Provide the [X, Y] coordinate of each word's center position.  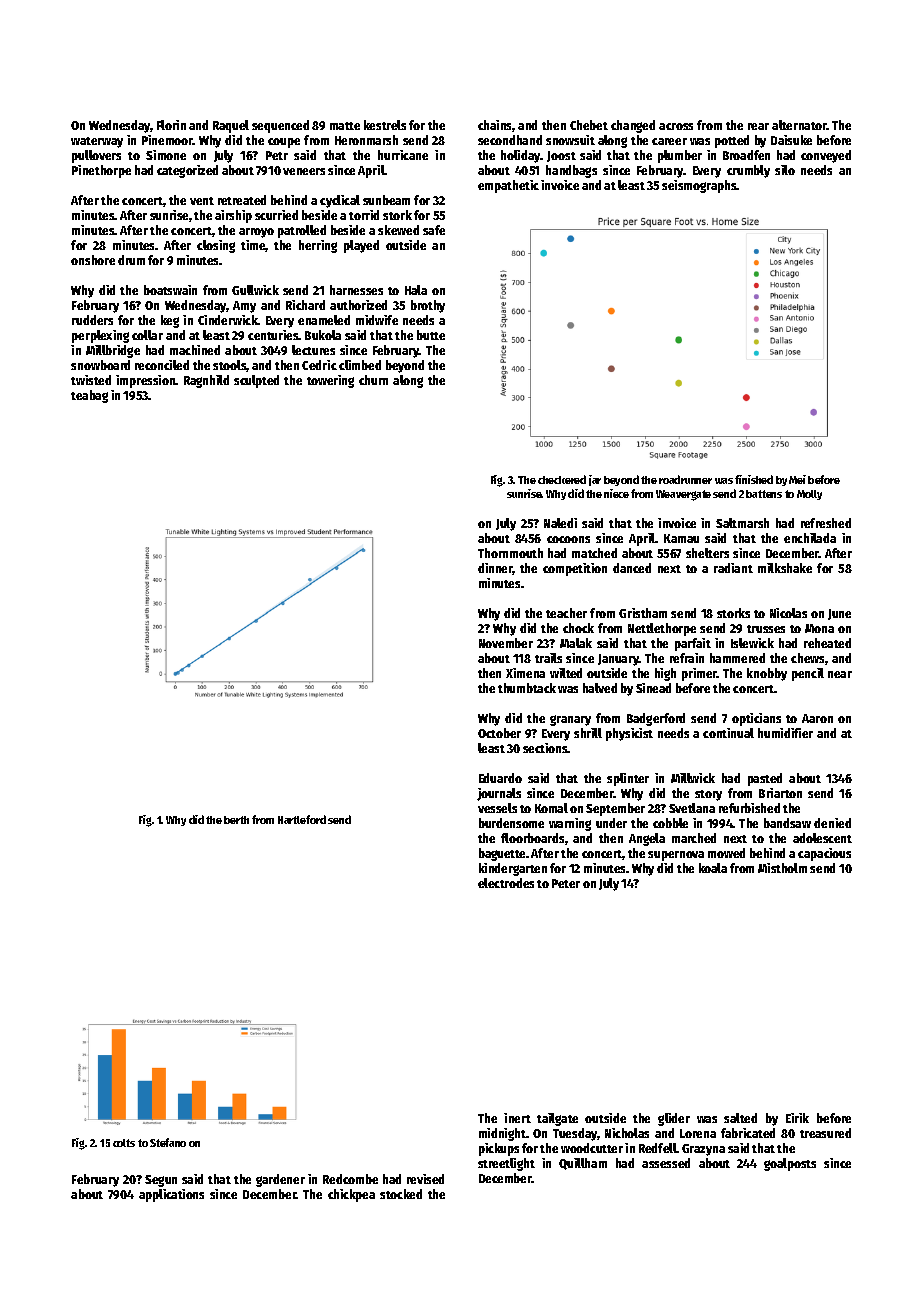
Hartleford [302, 819]
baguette [502, 854]
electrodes [506, 883]
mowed [726, 853]
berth [236, 820]
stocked [401, 1194]
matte [345, 126]
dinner [495, 569]
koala [713, 868]
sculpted [256, 381]
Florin [171, 125]
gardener [280, 1180]
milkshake [785, 568]
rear [758, 126]
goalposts [790, 1164]
